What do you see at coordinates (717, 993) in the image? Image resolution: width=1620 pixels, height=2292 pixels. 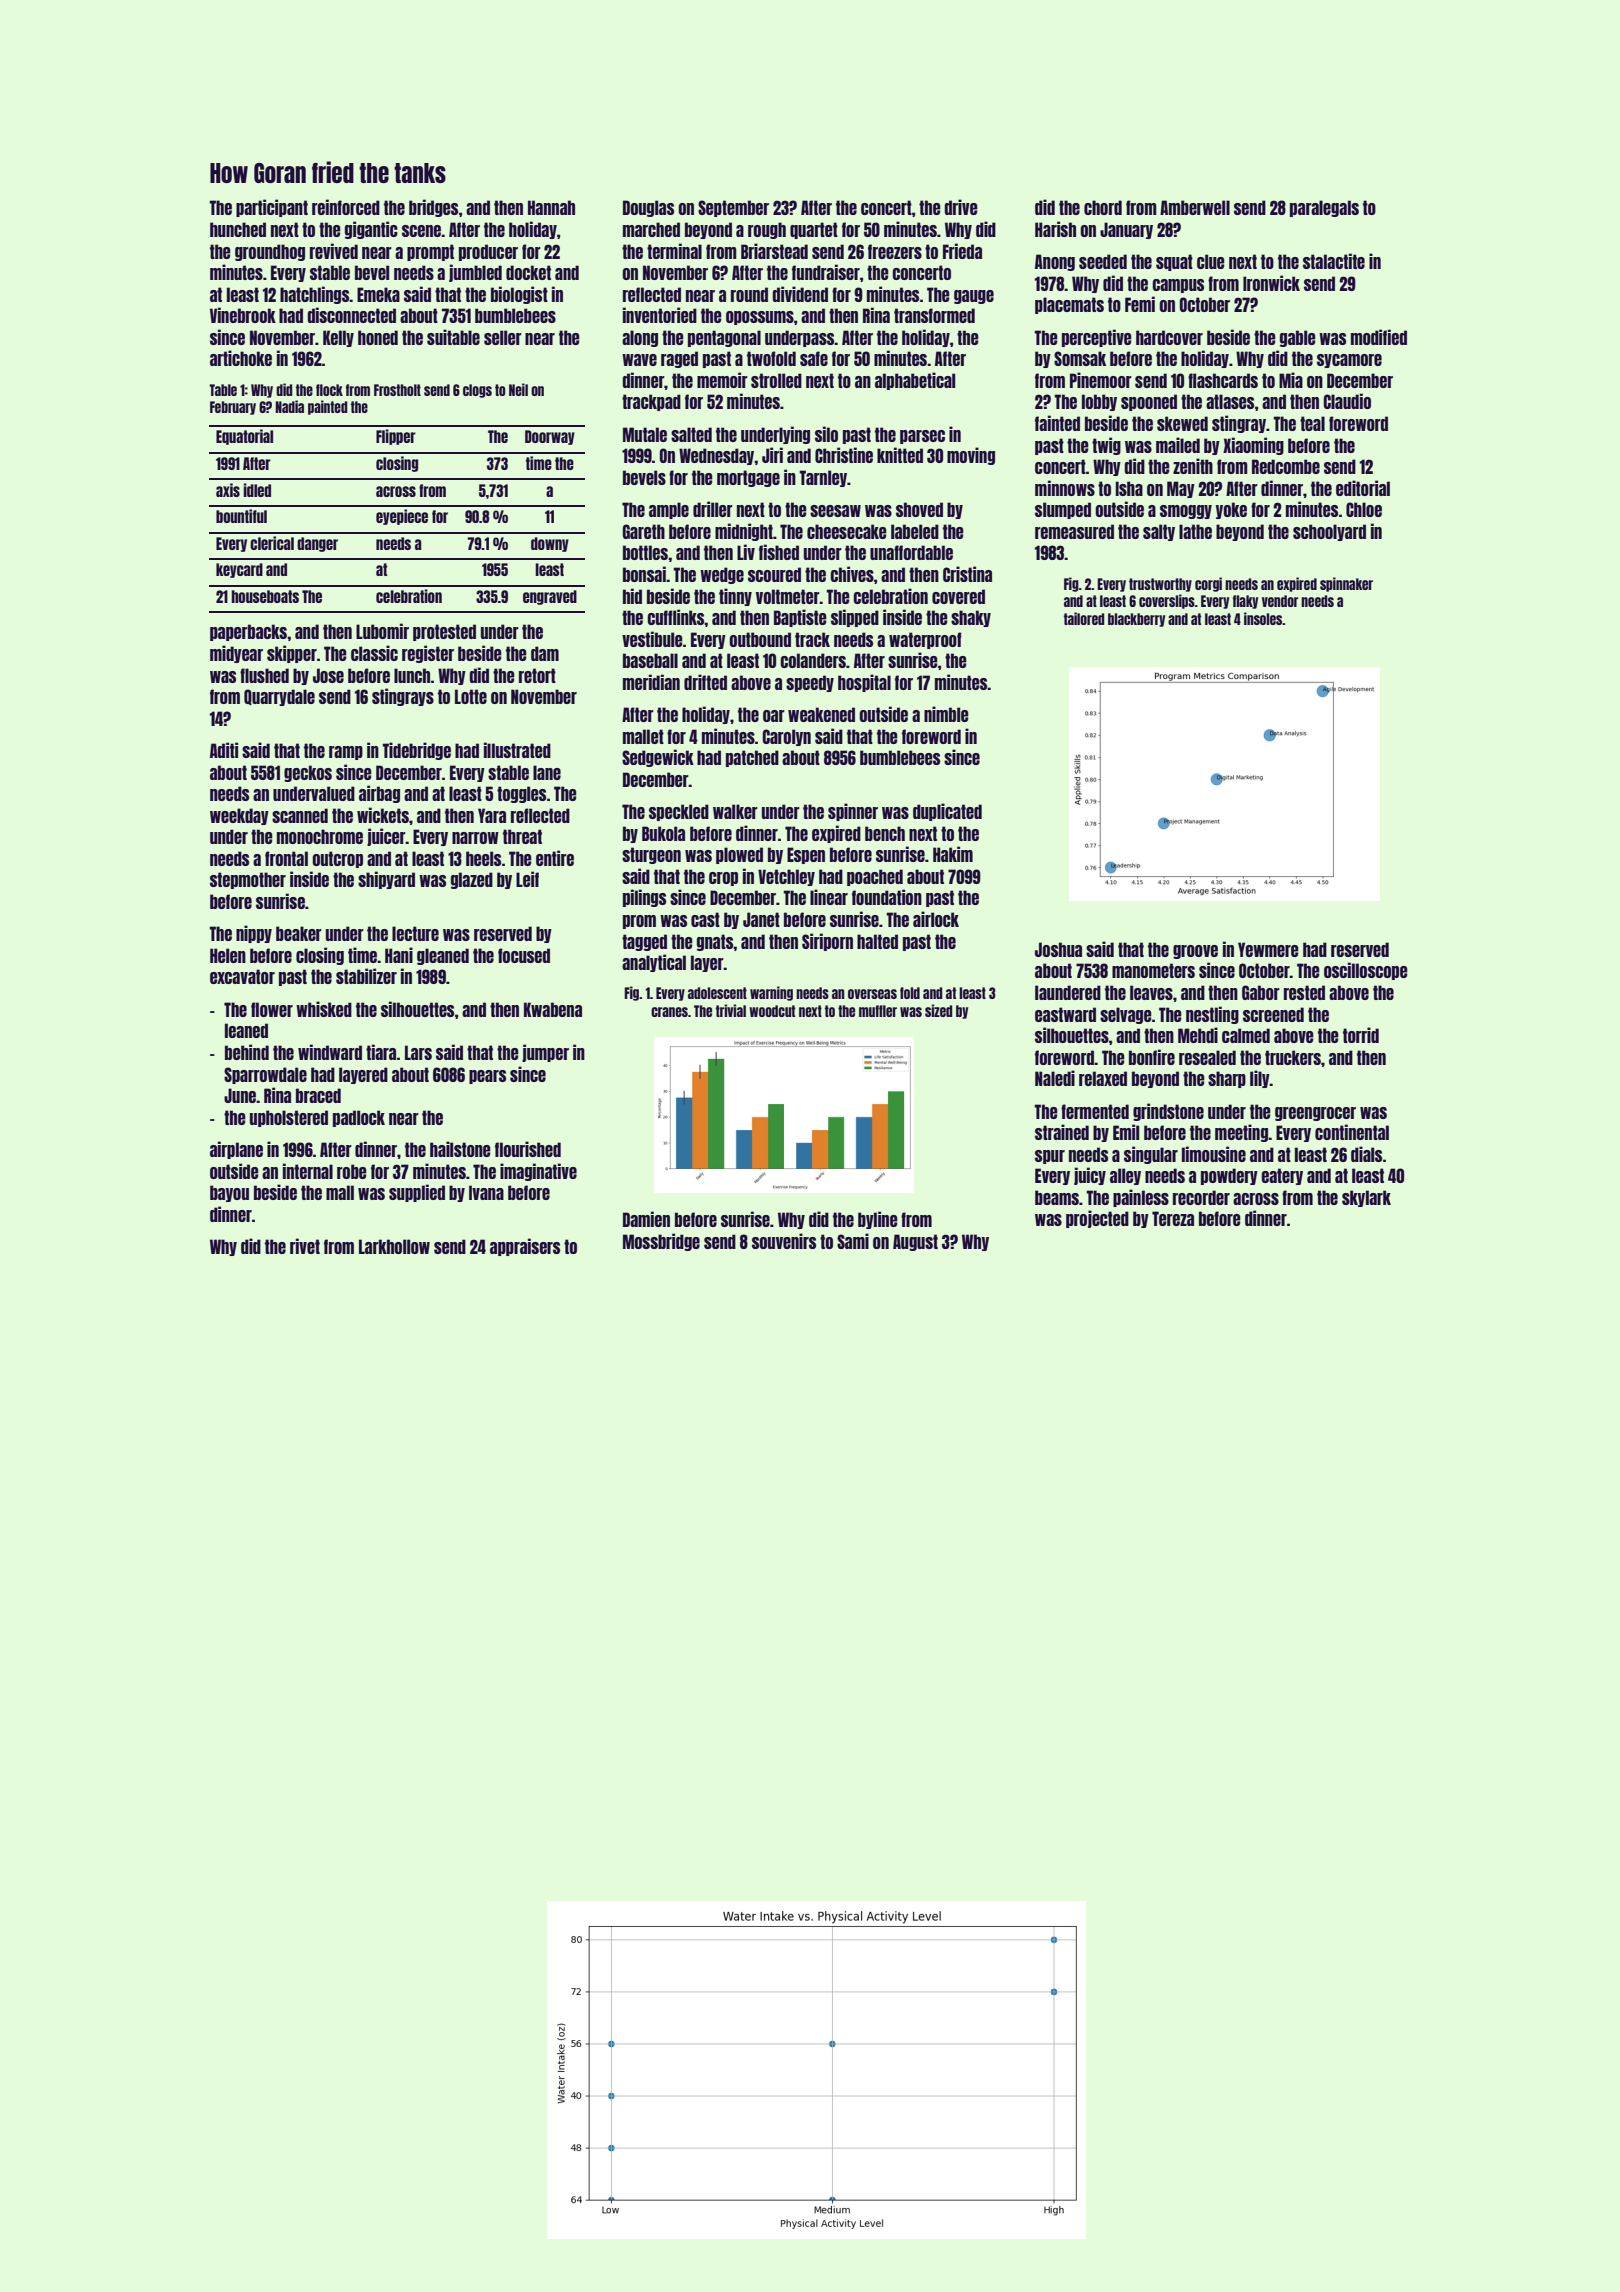 I see `adolescent` at bounding box center [717, 993].
